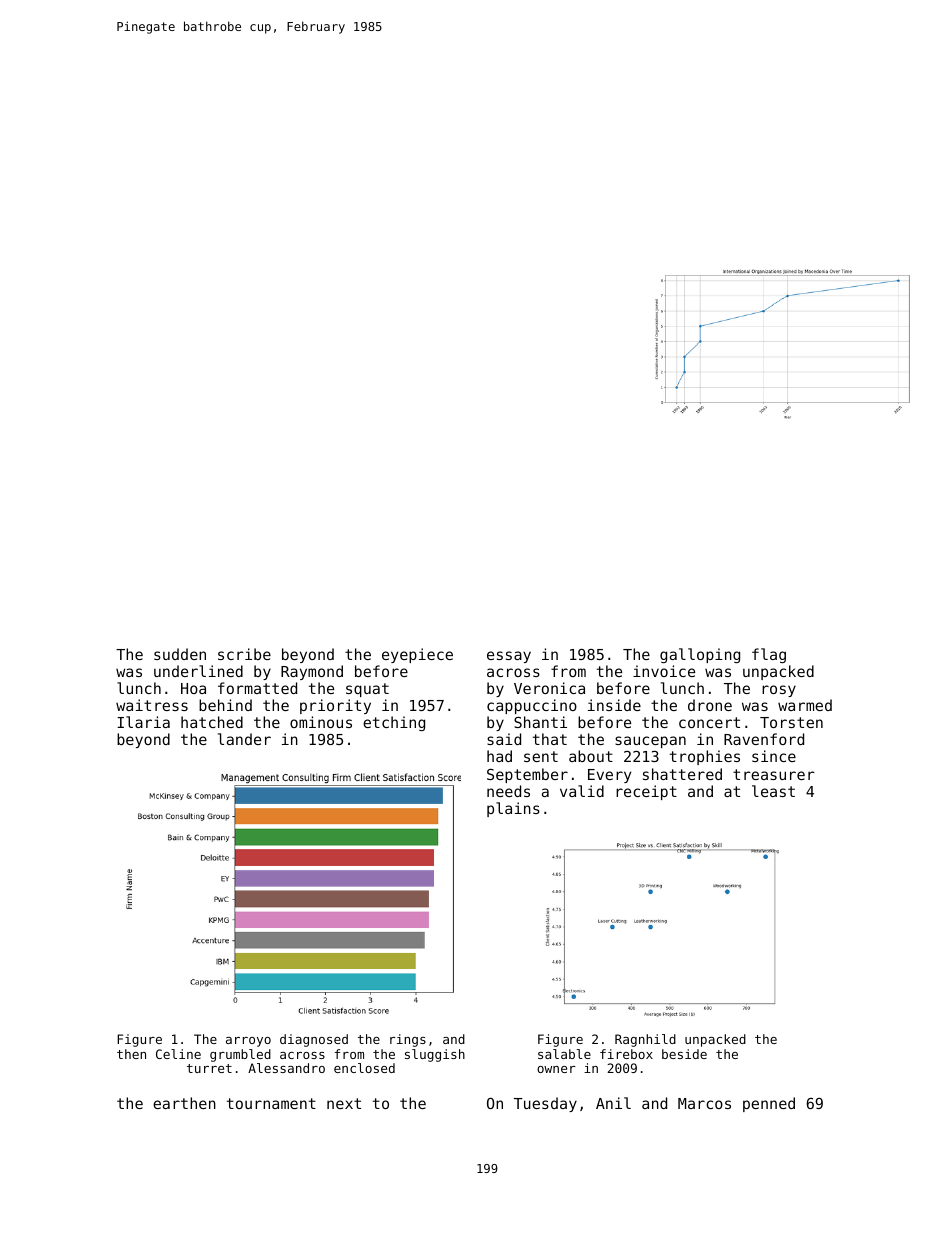  What do you see at coordinates (248, 1042) in the screenshot?
I see `arroyo` at bounding box center [248, 1042].
